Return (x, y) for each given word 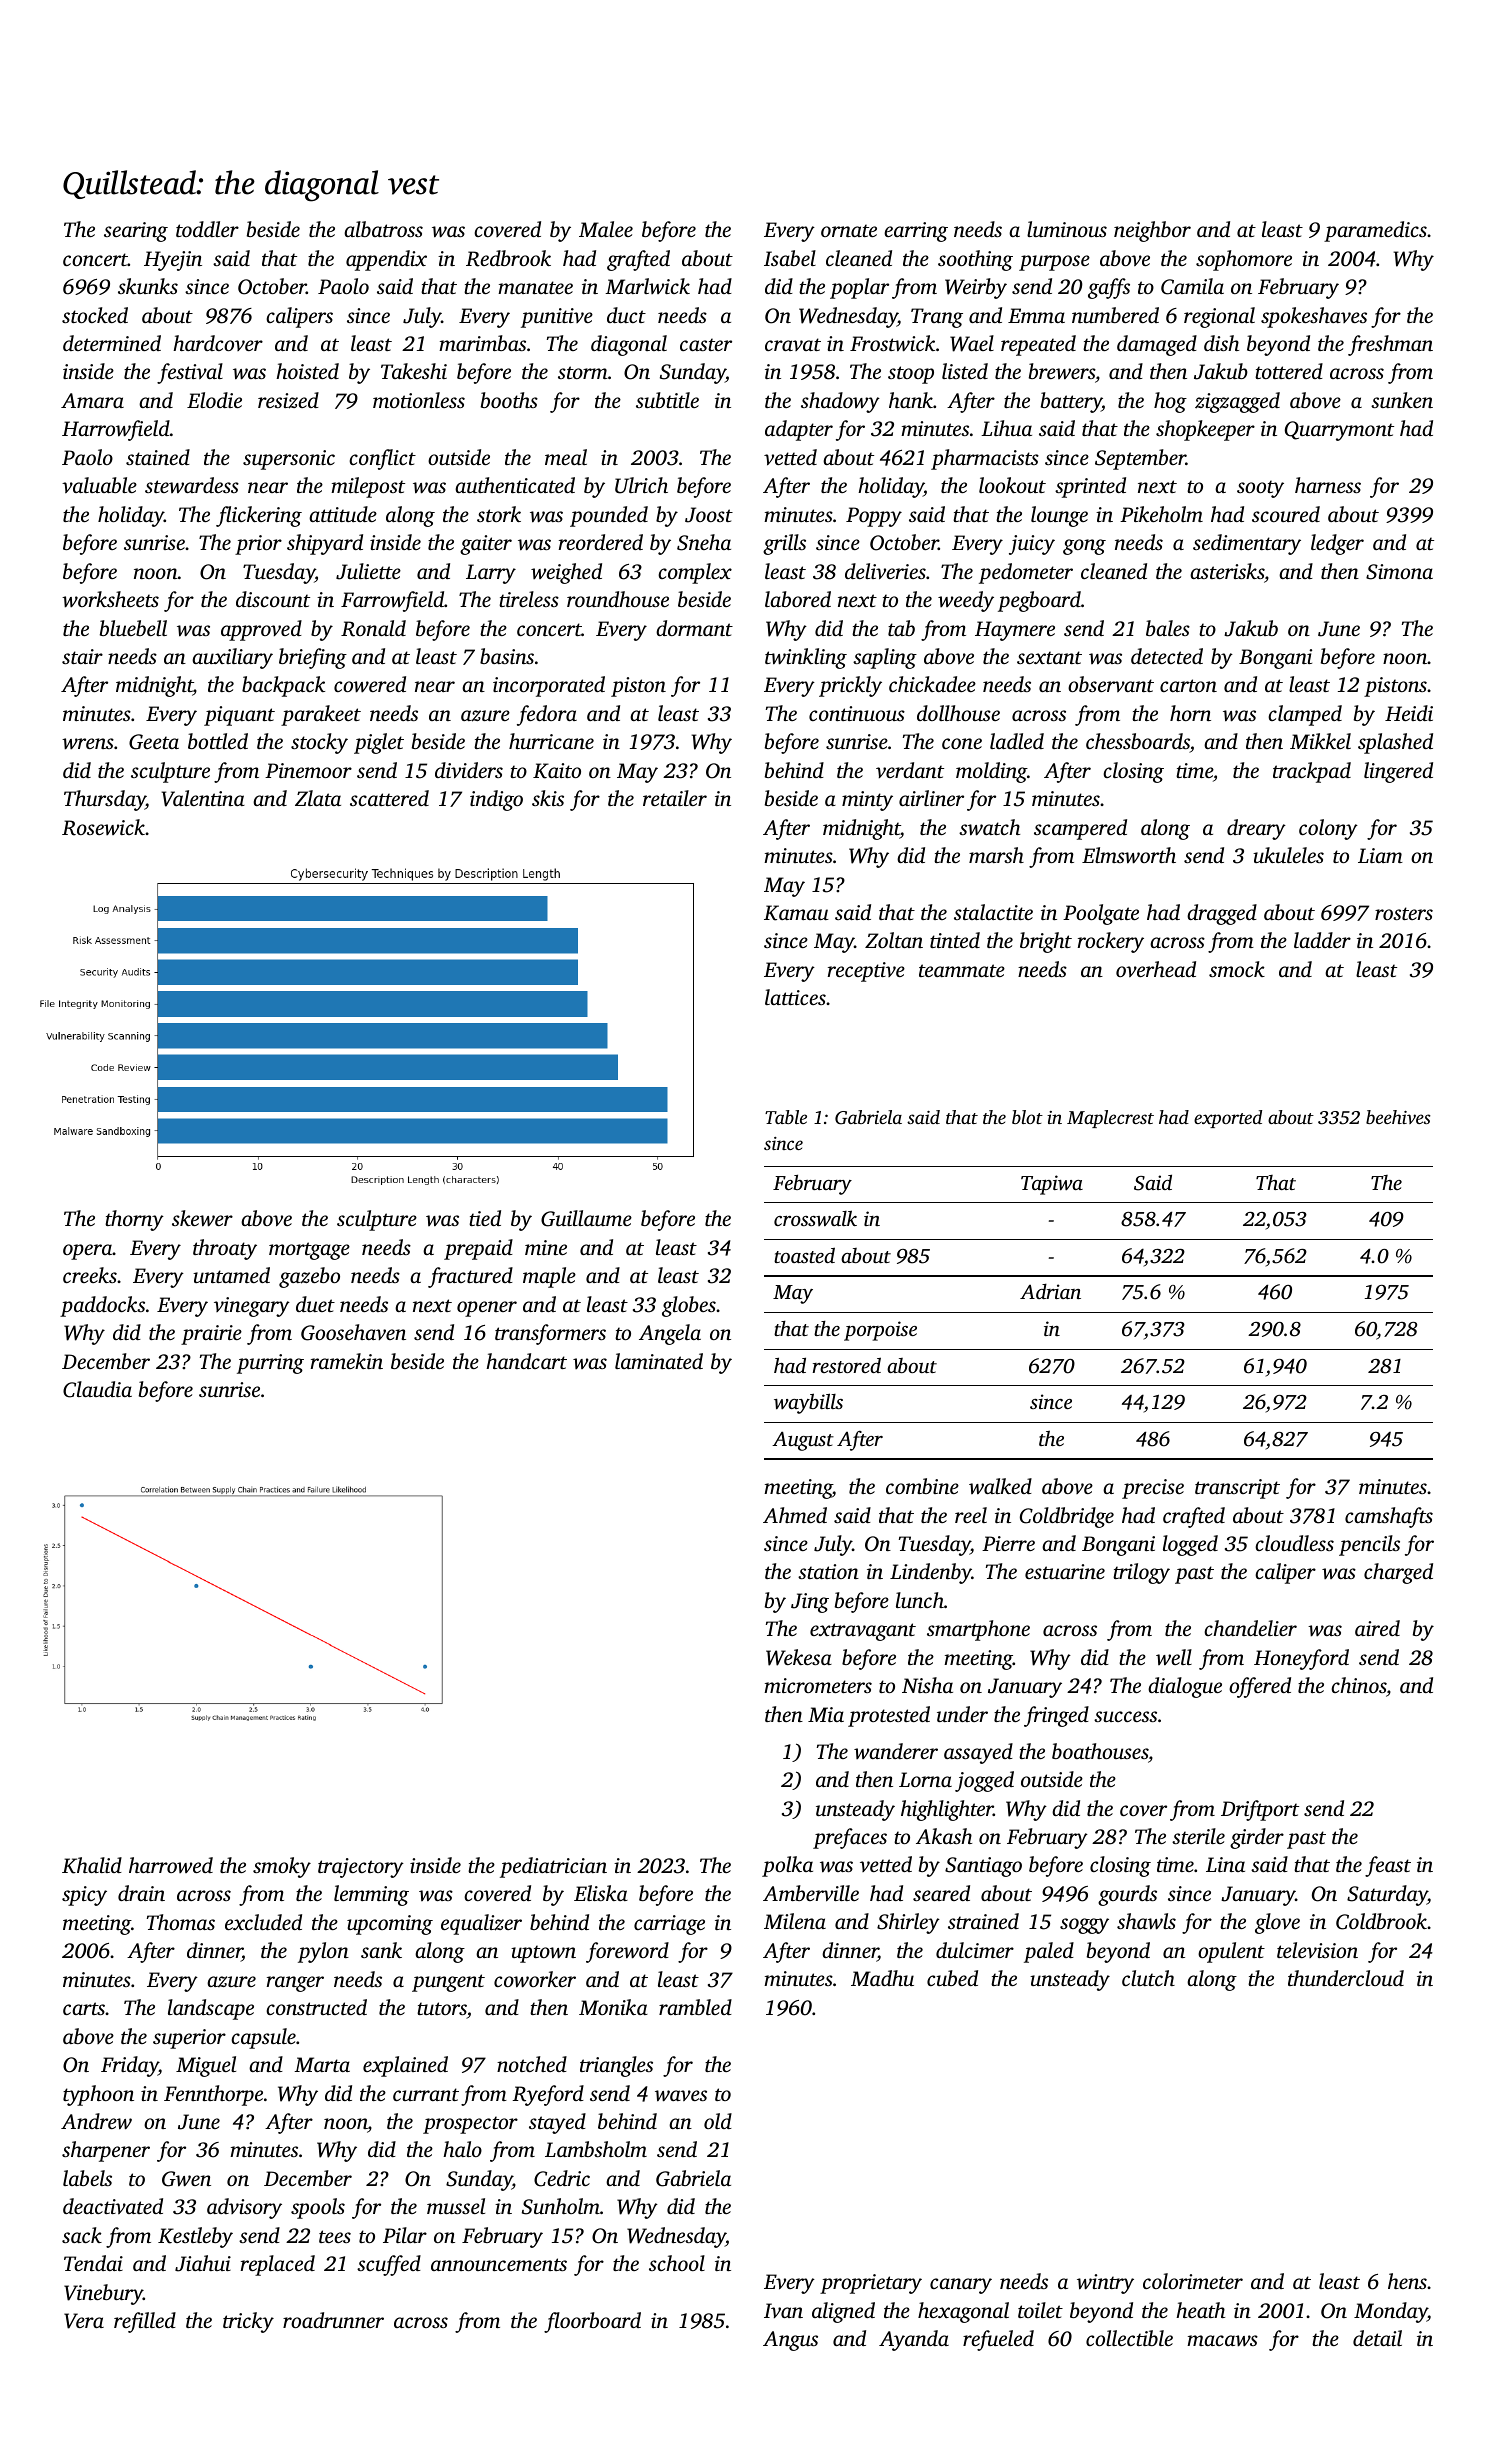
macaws (1222, 2341)
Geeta (154, 742)
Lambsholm (596, 2149)
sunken (1402, 400)
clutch (1148, 1978)
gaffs (1109, 288)
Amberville (811, 1893)
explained (405, 2066)
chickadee (932, 684)
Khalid (92, 1865)
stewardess (192, 485)
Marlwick (647, 286)
